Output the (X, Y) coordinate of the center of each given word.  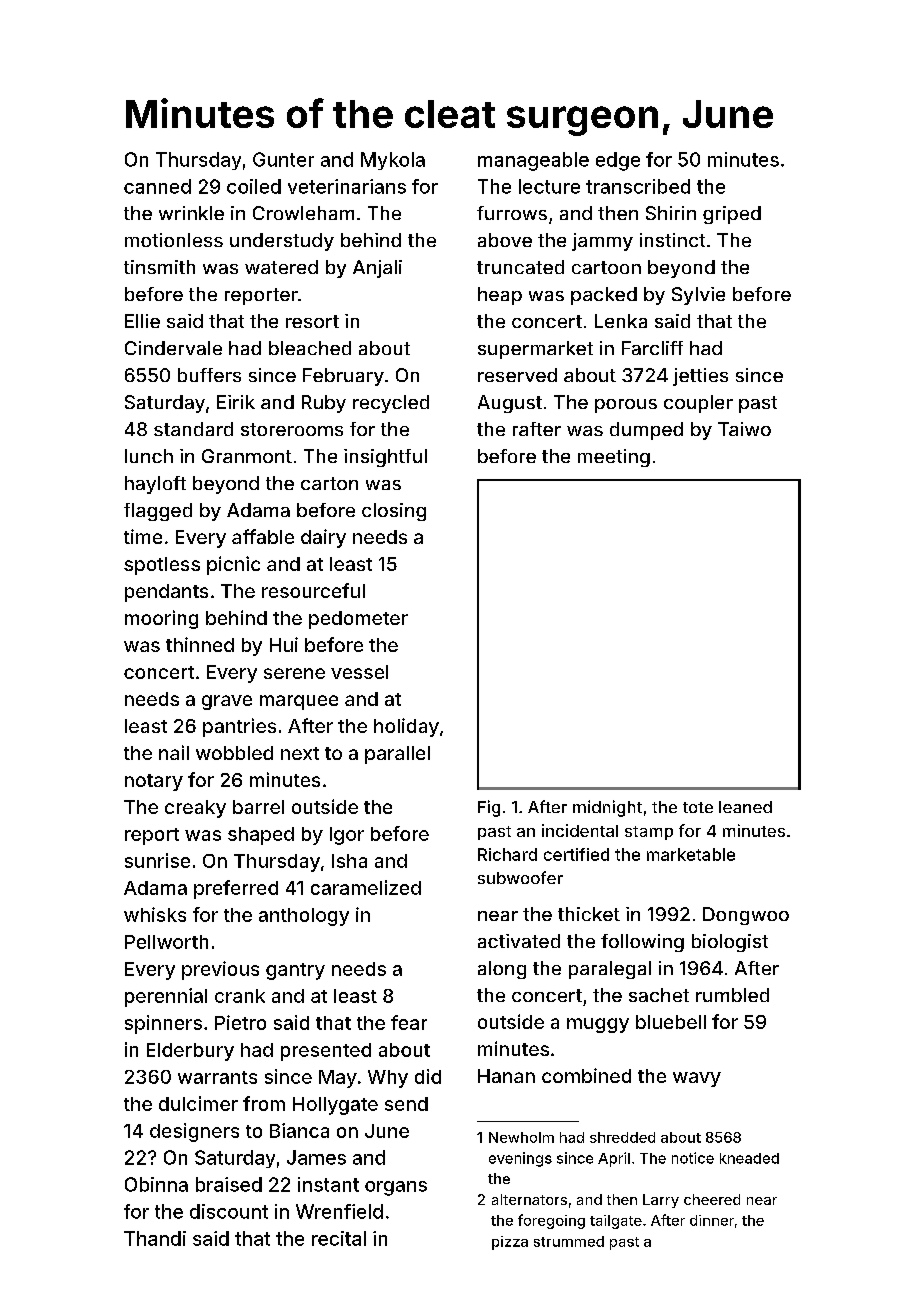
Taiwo (744, 429)
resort (312, 321)
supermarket (535, 350)
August (510, 404)
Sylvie (698, 296)
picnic (233, 565)
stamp (649, 833)
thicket (589, 914)
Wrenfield (339, 1211)
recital (339, 1238)
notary (154, 782)
